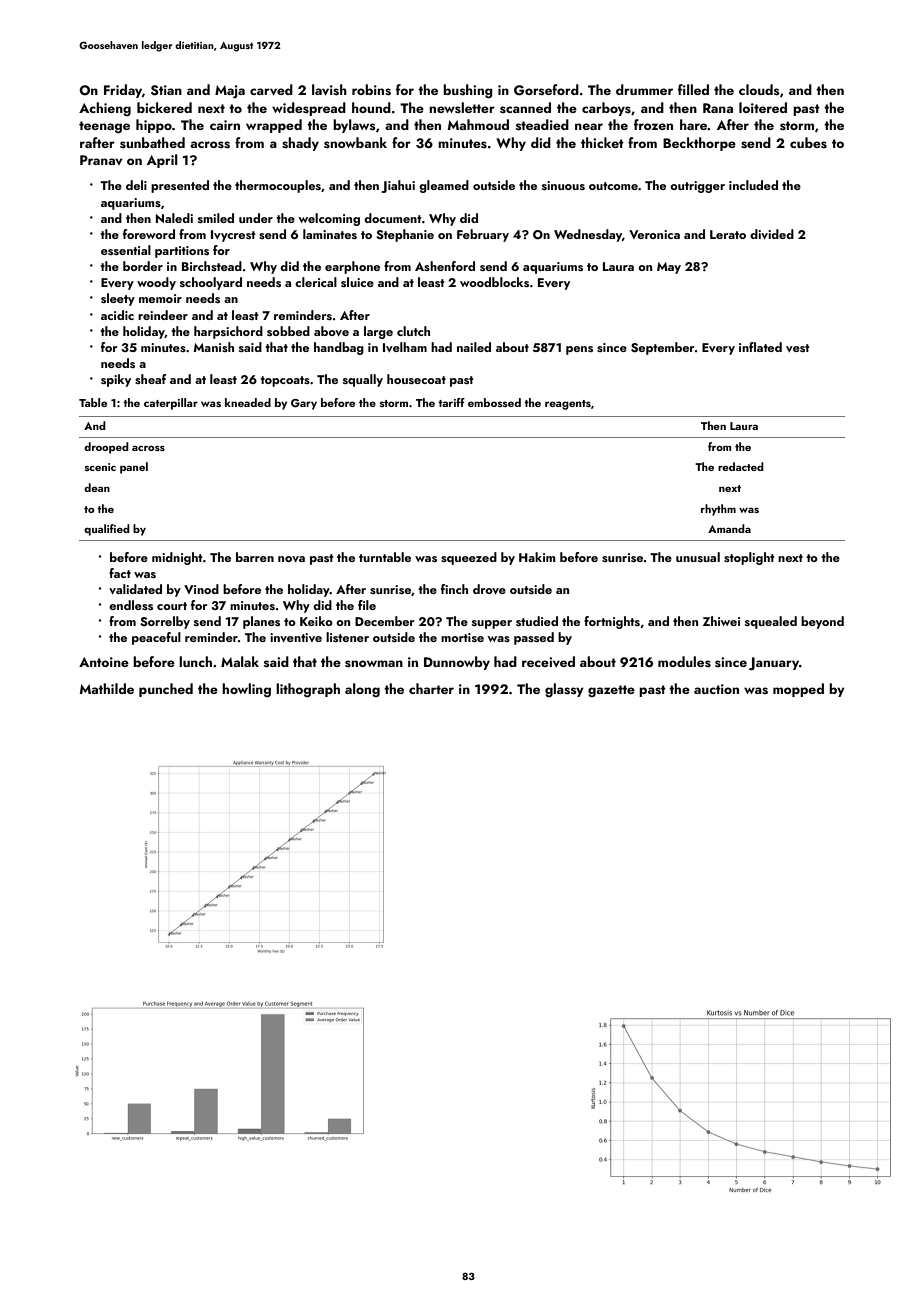  What do you see at coordinates (749, 558) in the document?
I see `stoplight` at bounding box center [749, 558].
